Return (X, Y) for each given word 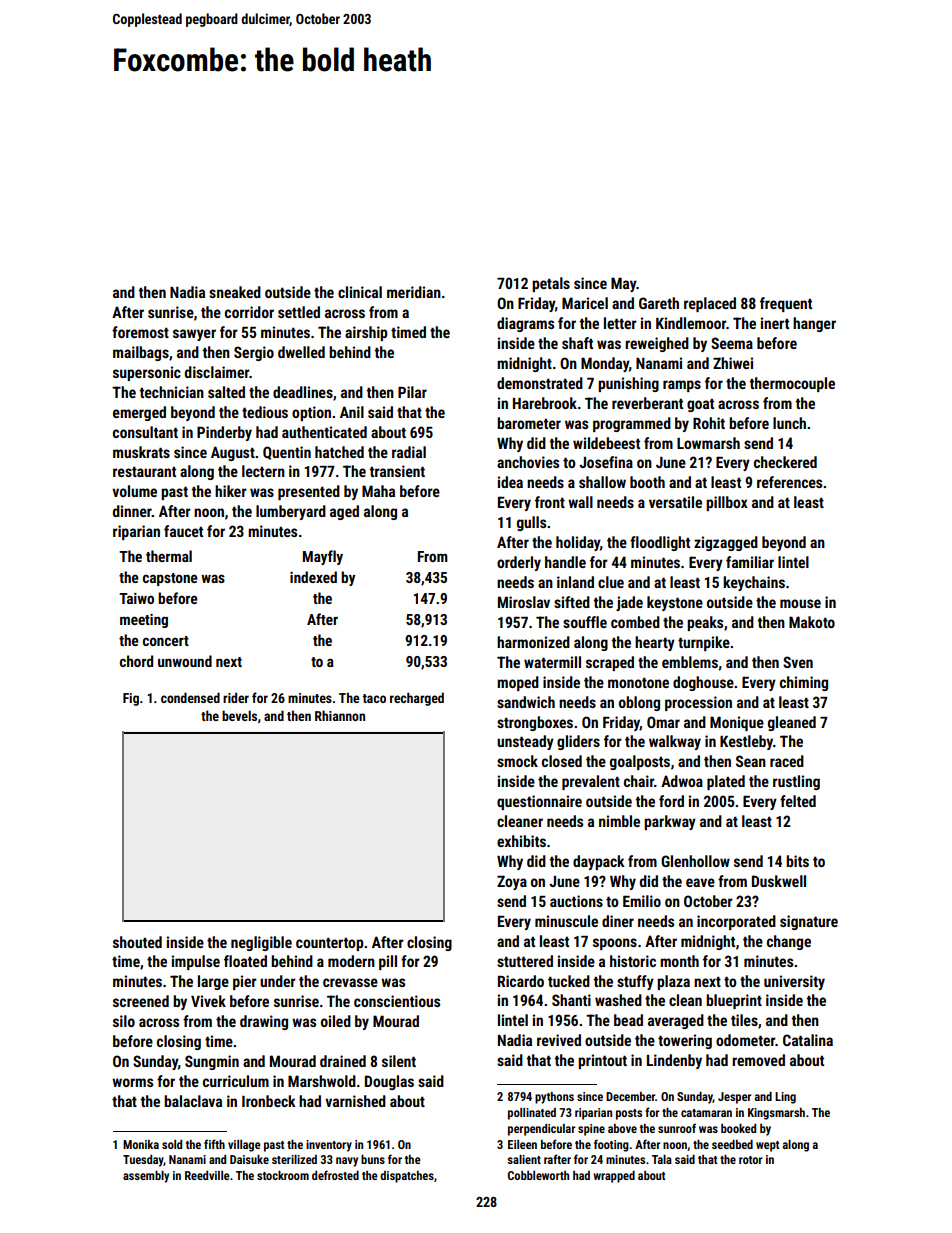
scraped (610, 663)
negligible (261, 943)
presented (309, 492)
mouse (800, 603)
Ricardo (521, 981)
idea (510, 482)
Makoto (812, 622)
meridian (414, 292)
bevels (239, 715)
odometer (745, 1040)
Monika (141, 1144)
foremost (140, 332)
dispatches (407, 1177)
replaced (710, 304)
